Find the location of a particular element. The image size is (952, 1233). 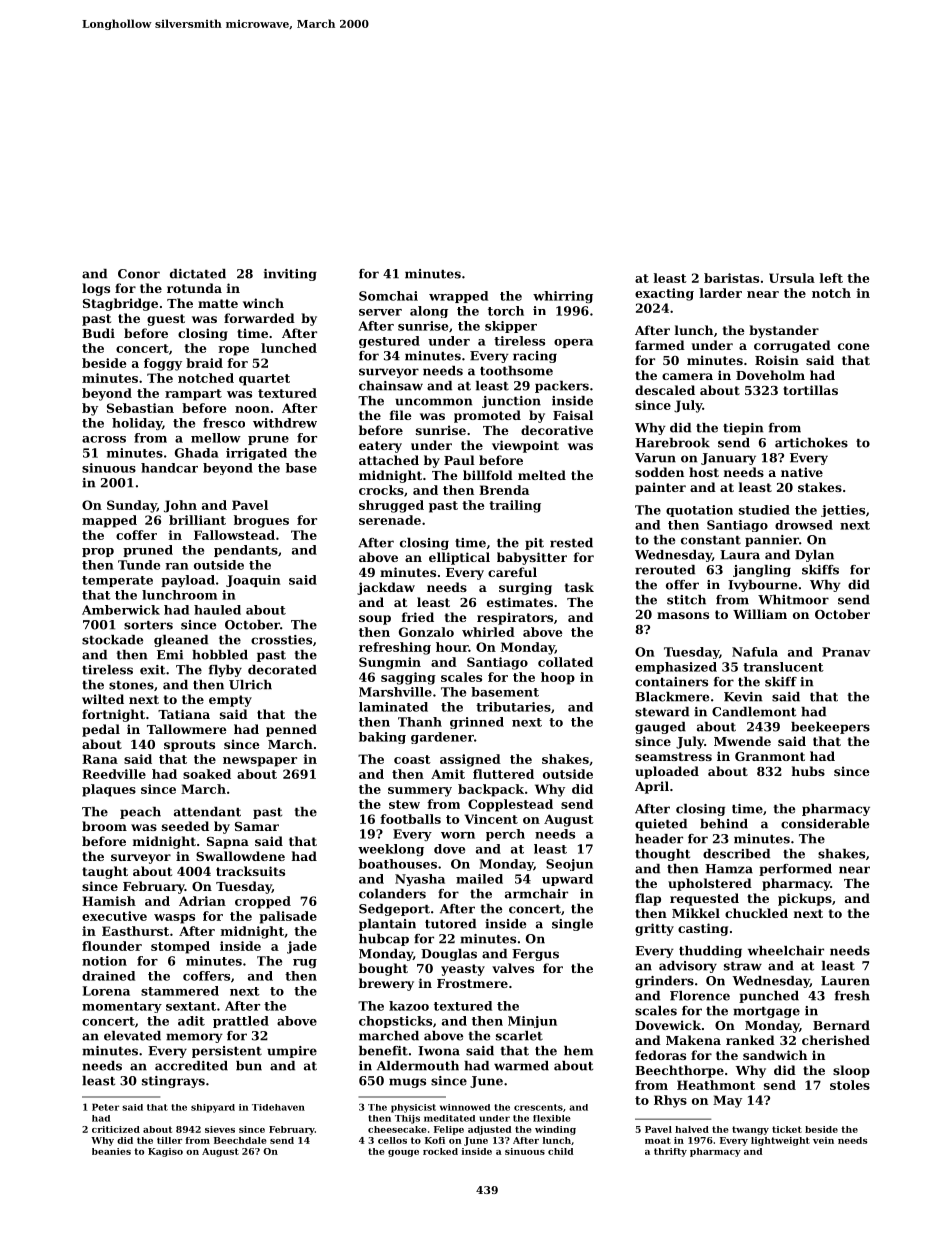

sprouts is located at coordinates (189, 746).
